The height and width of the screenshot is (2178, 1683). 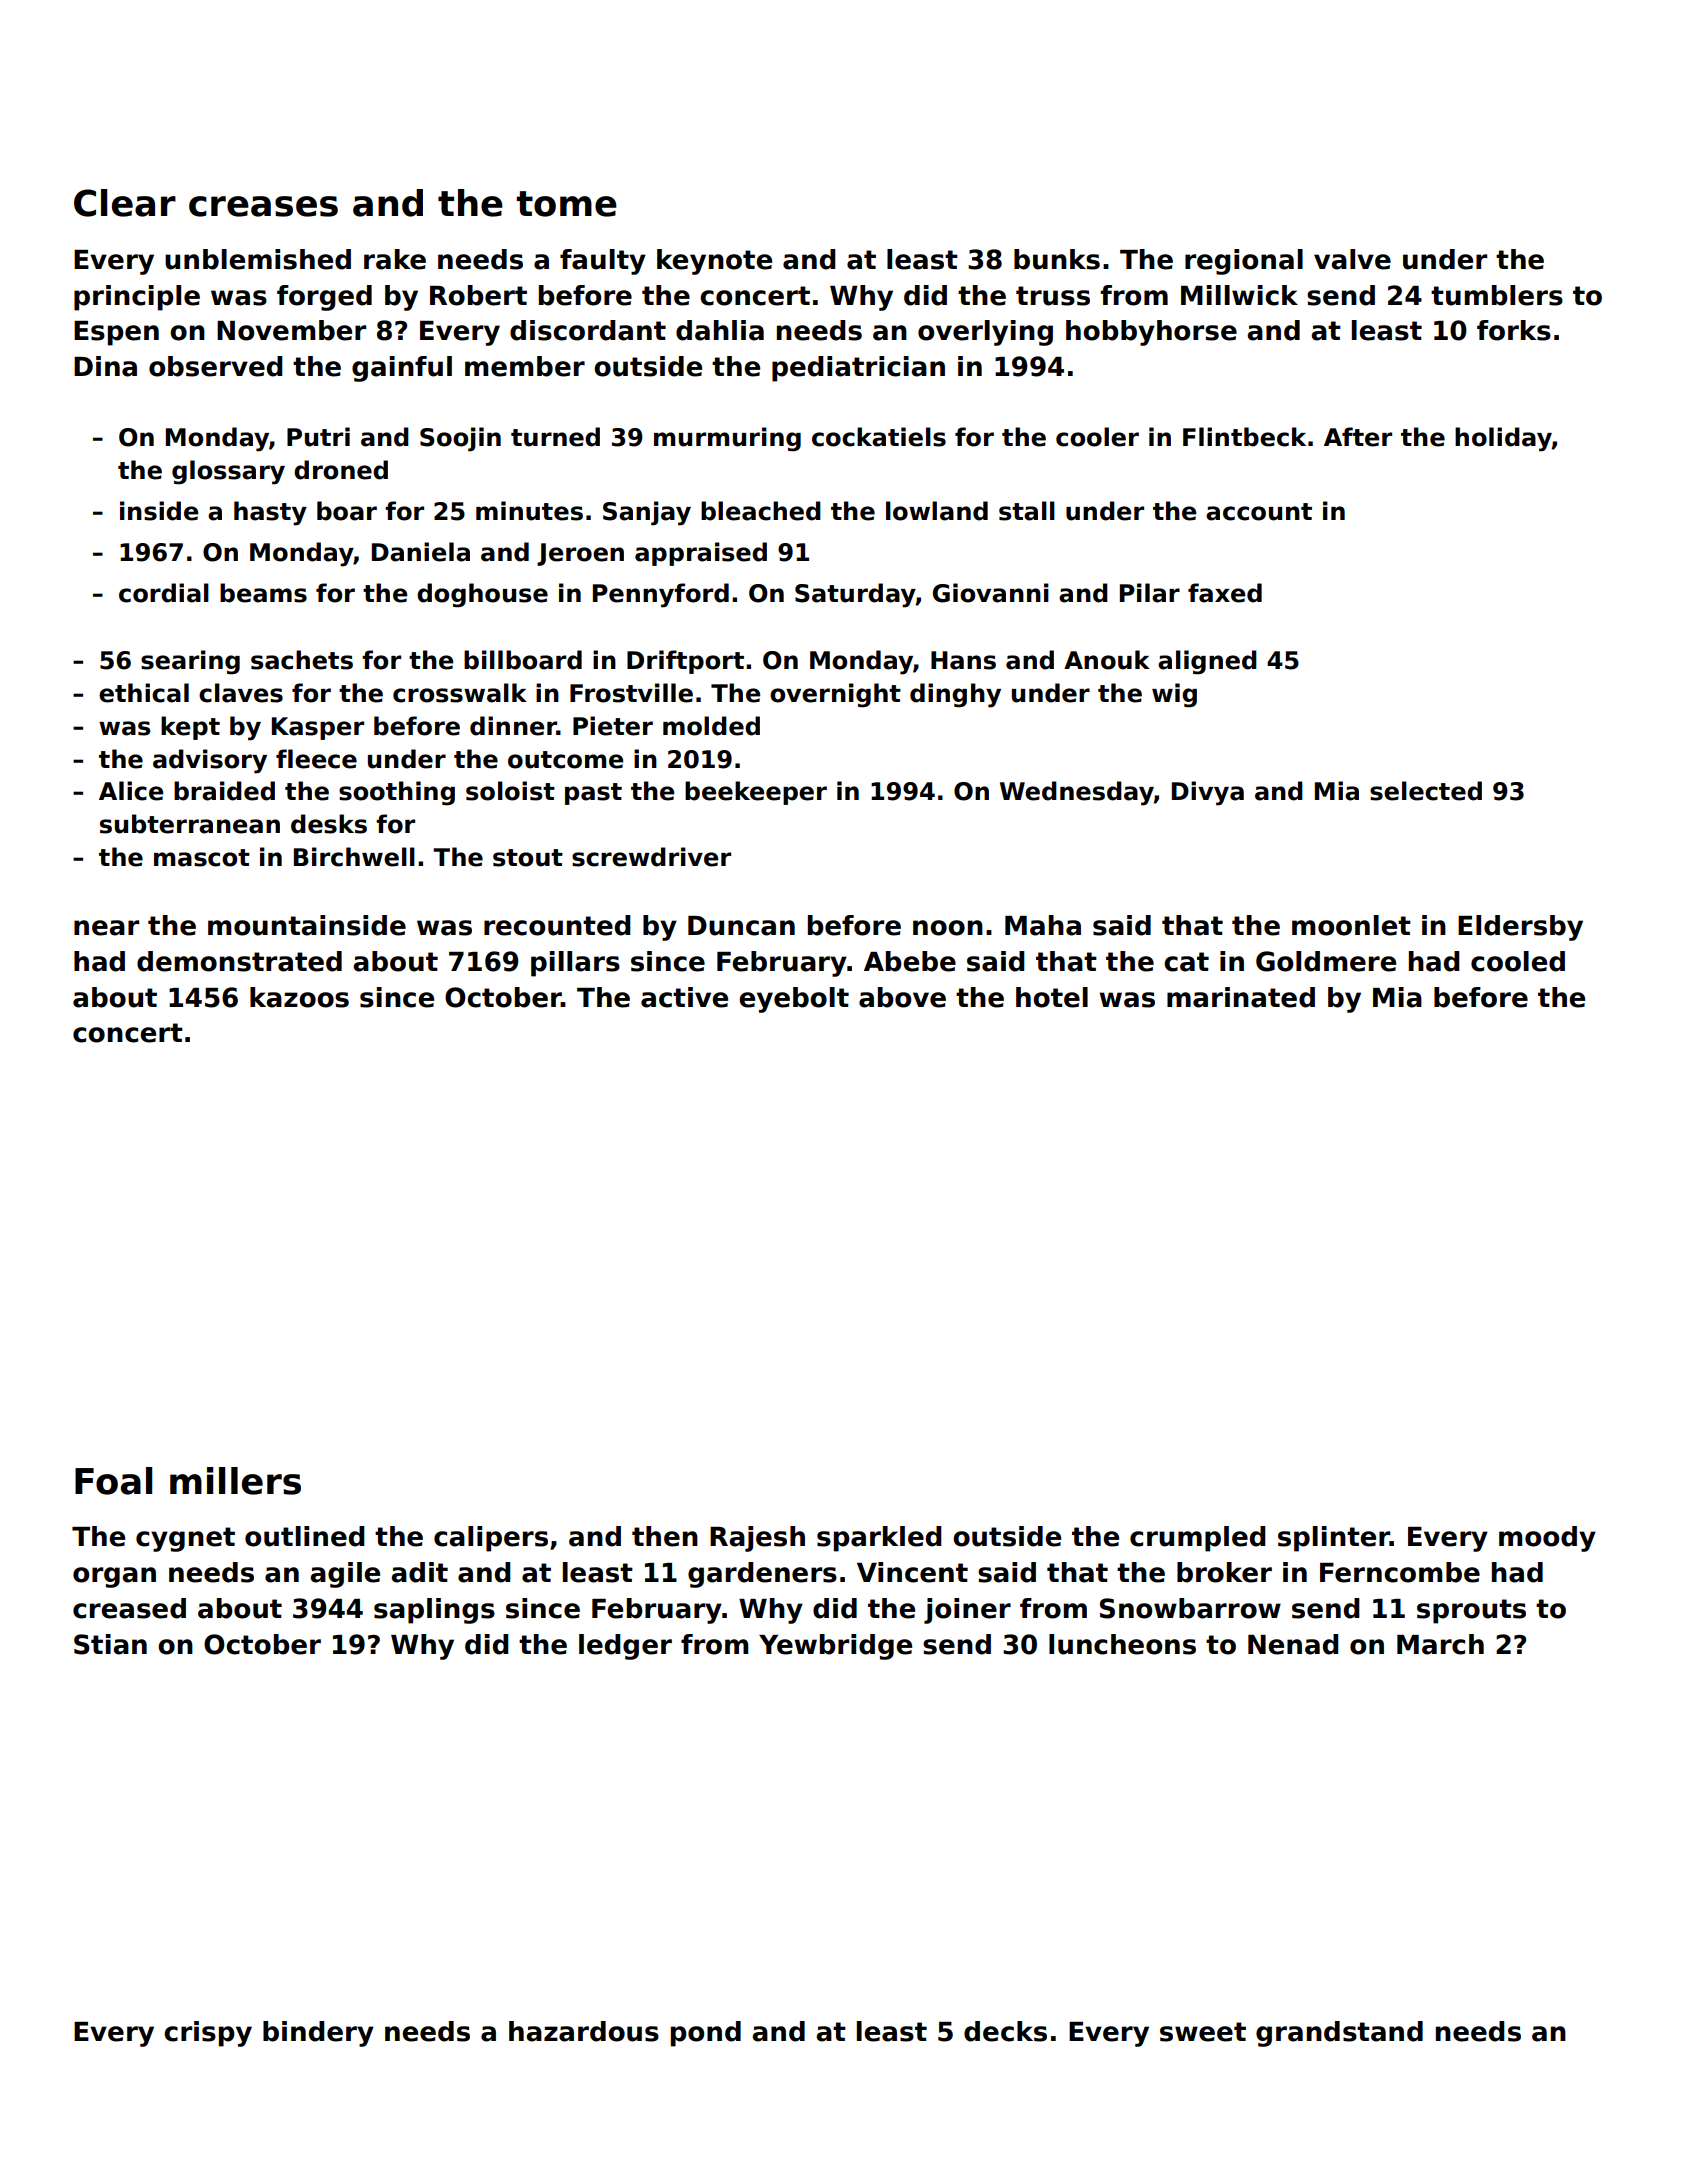 I want to click on bindery, so click(x=318, y=2034).
